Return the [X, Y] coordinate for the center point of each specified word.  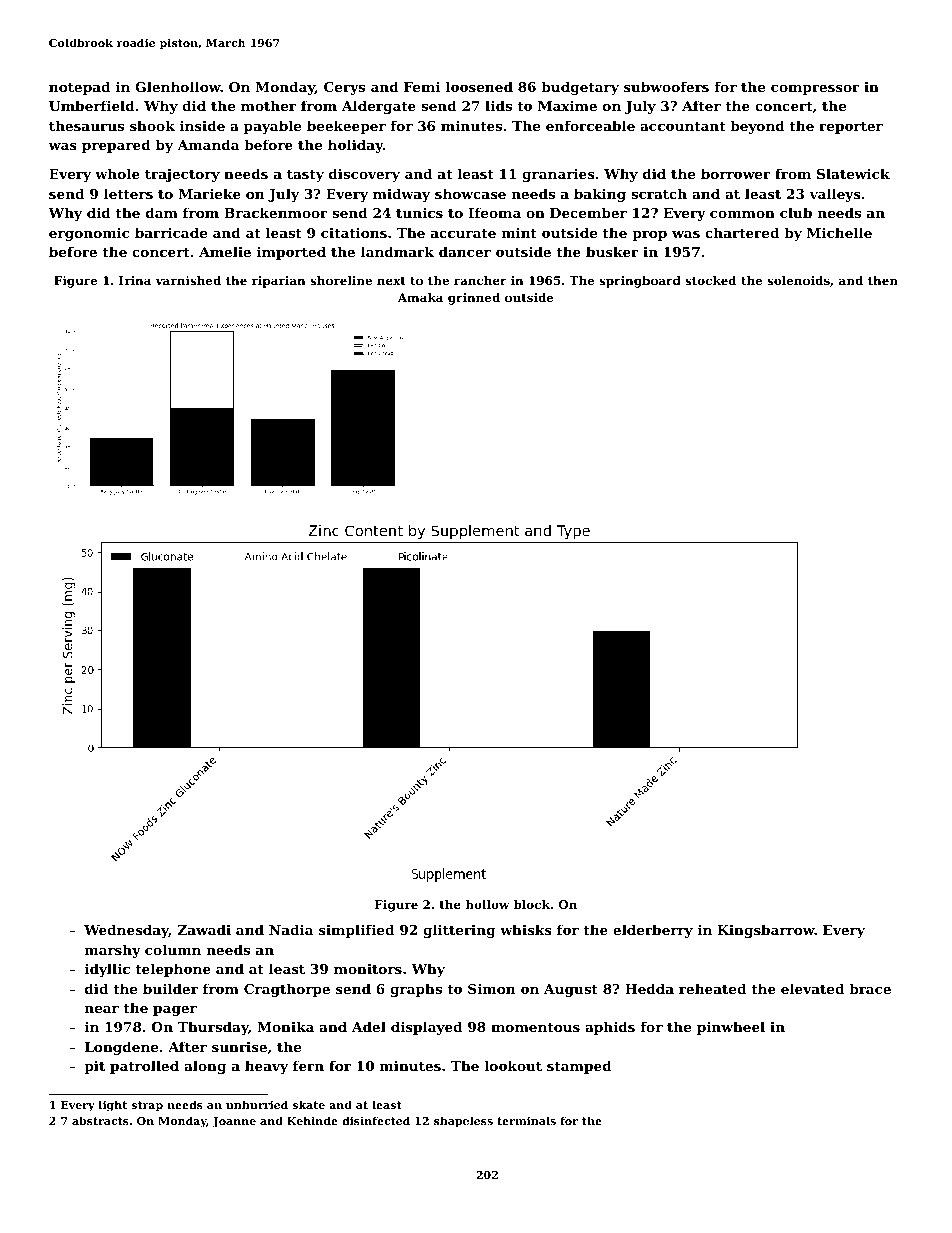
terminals [526, 1120]
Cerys [344, 88]
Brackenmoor [276, 212]
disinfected [376, 1120]
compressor [815, 90]
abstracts [100, 1120]
